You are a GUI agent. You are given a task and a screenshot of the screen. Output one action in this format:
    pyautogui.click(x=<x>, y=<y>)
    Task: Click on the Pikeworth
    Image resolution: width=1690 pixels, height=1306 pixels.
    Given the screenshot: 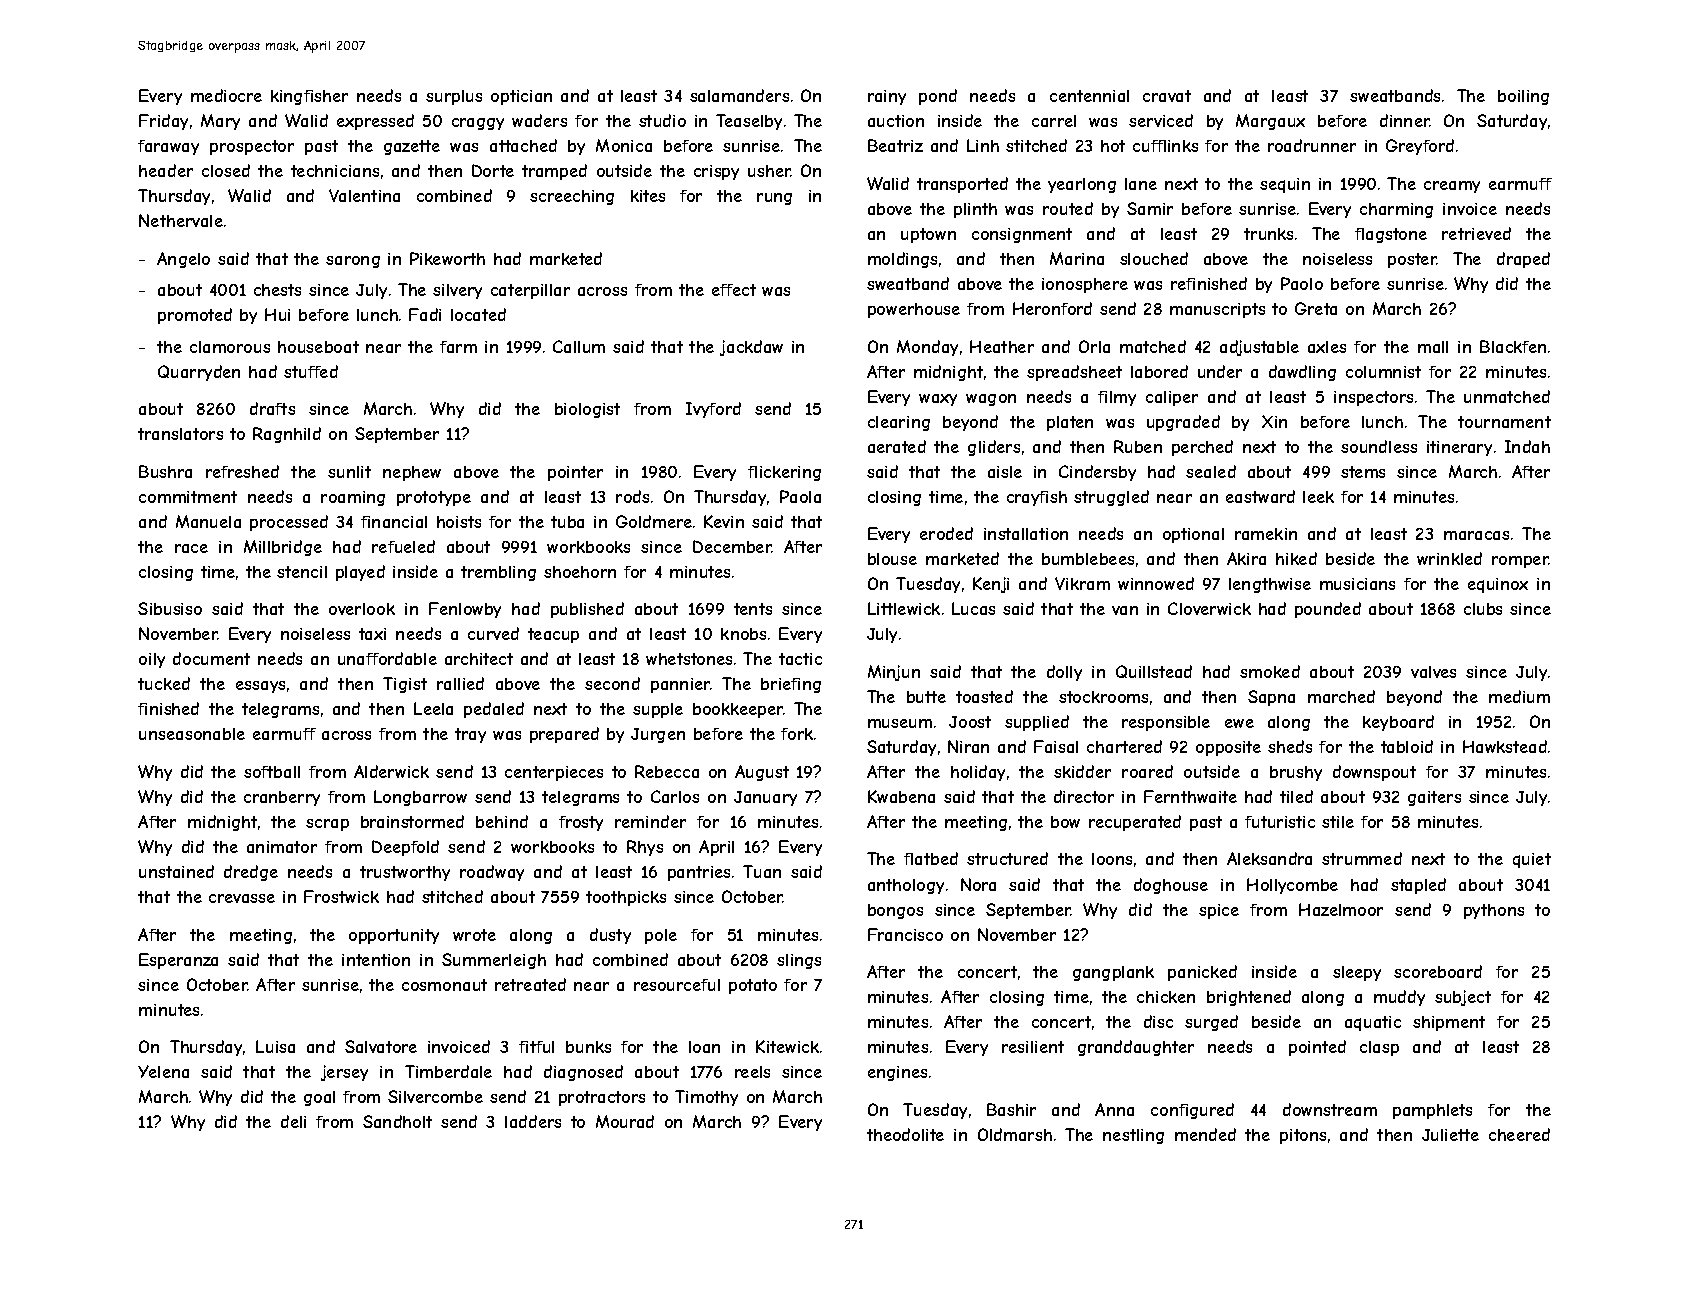 What is the action you would take?
    pyautogui.click(x=447, y=258)
